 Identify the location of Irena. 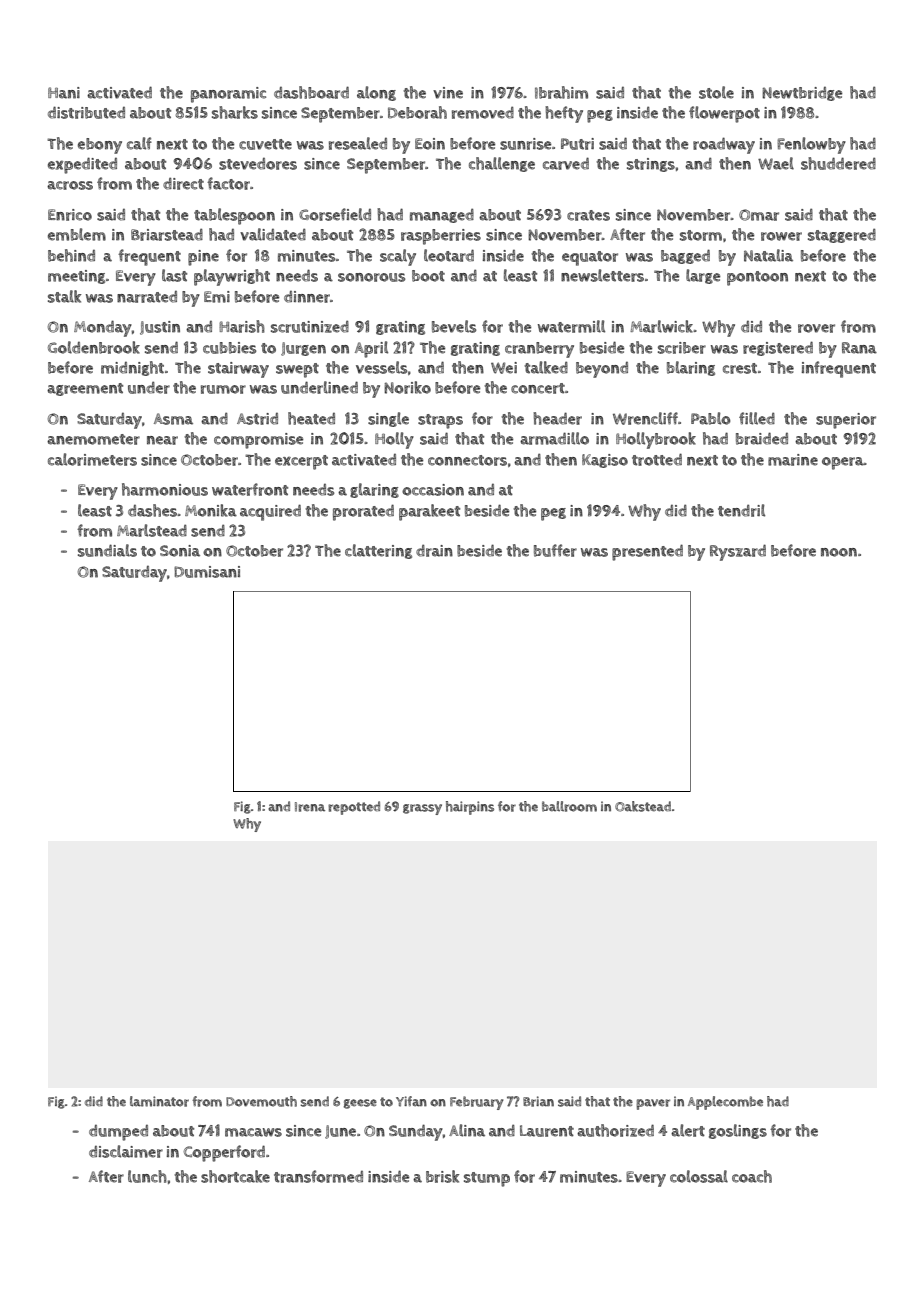
(310, 807).
